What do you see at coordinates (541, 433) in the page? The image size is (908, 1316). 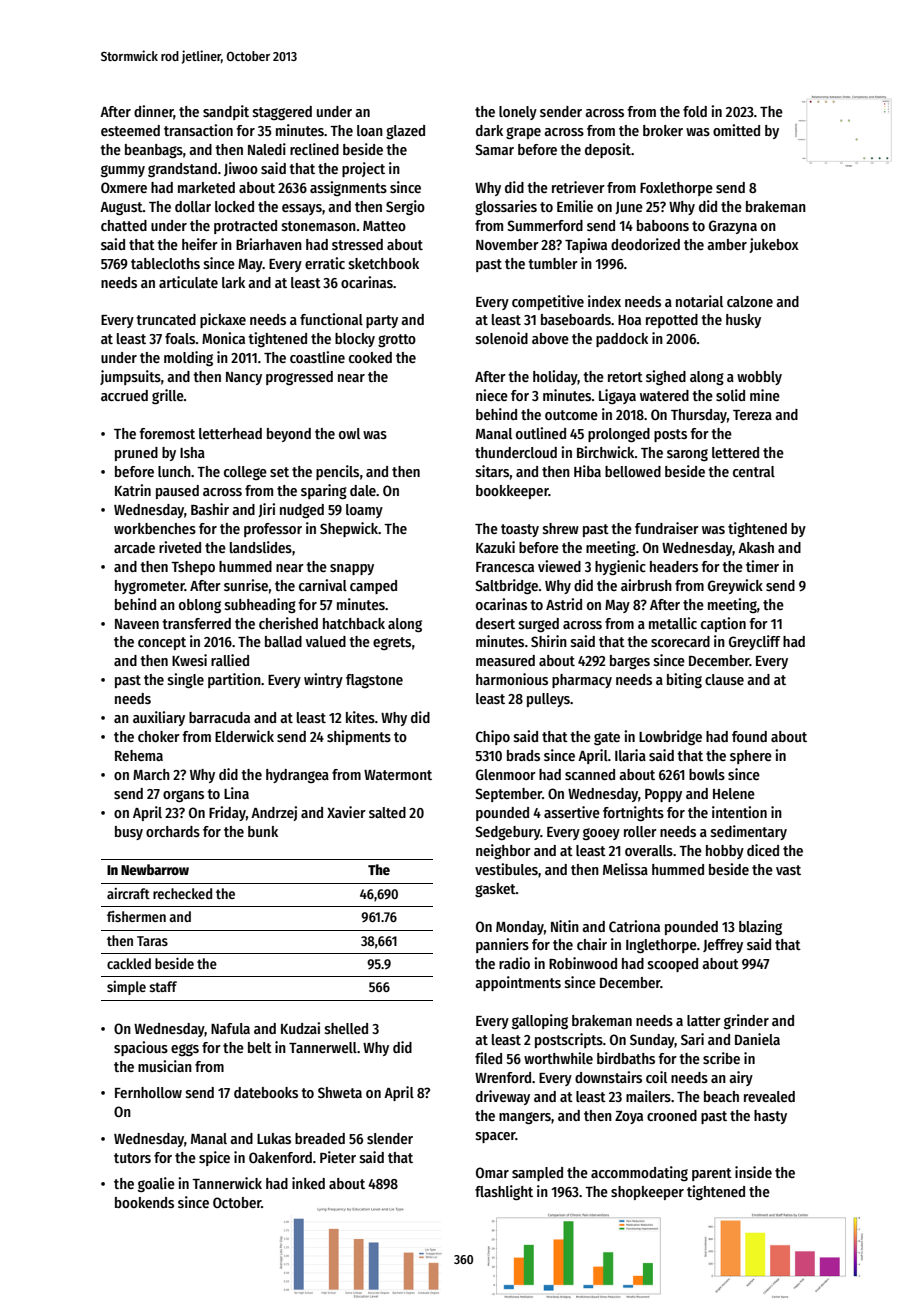 I see `outlined` at bounding box center [541, 433].
